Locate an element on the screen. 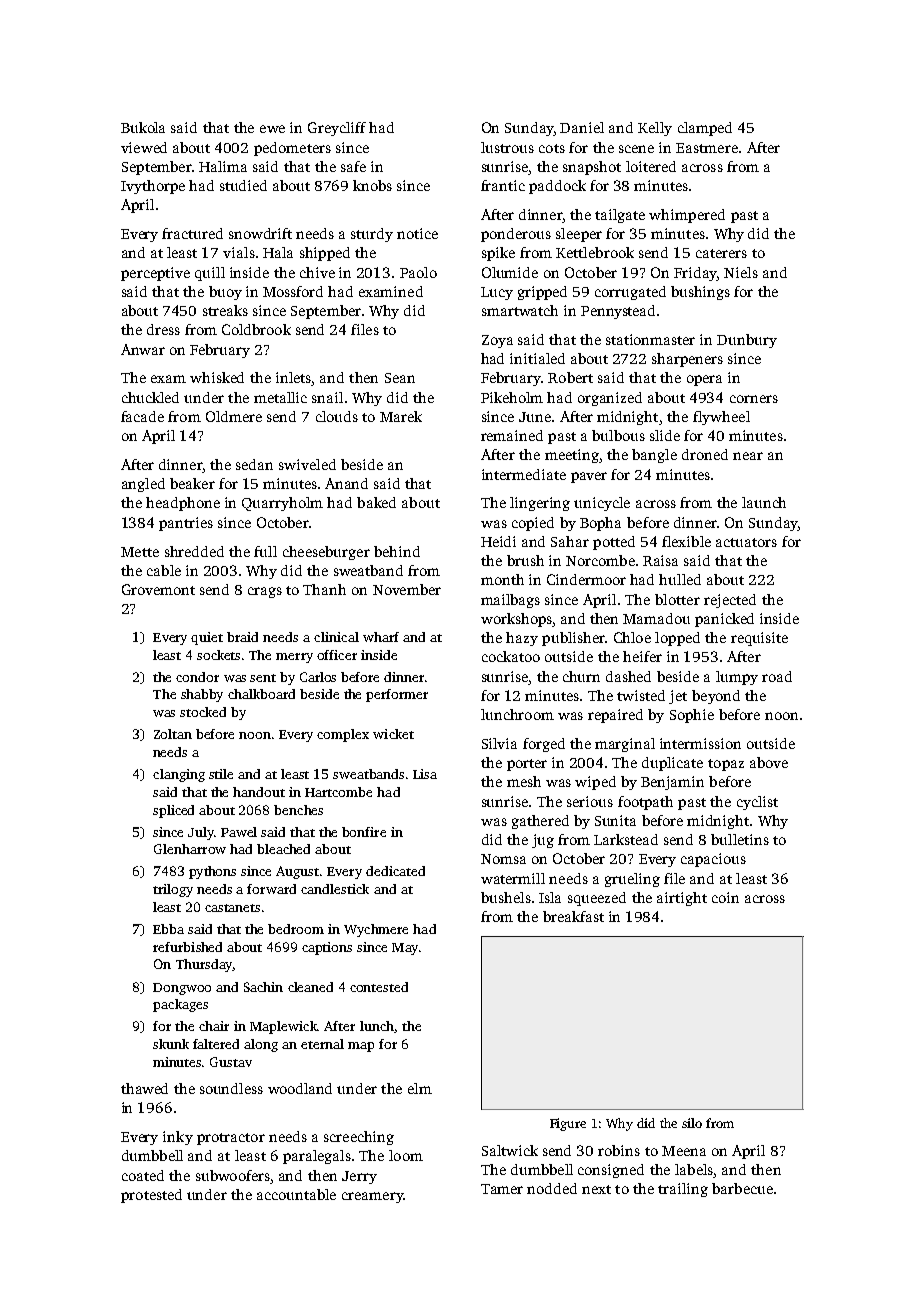  Marek is located at coordinates (401, 416).
